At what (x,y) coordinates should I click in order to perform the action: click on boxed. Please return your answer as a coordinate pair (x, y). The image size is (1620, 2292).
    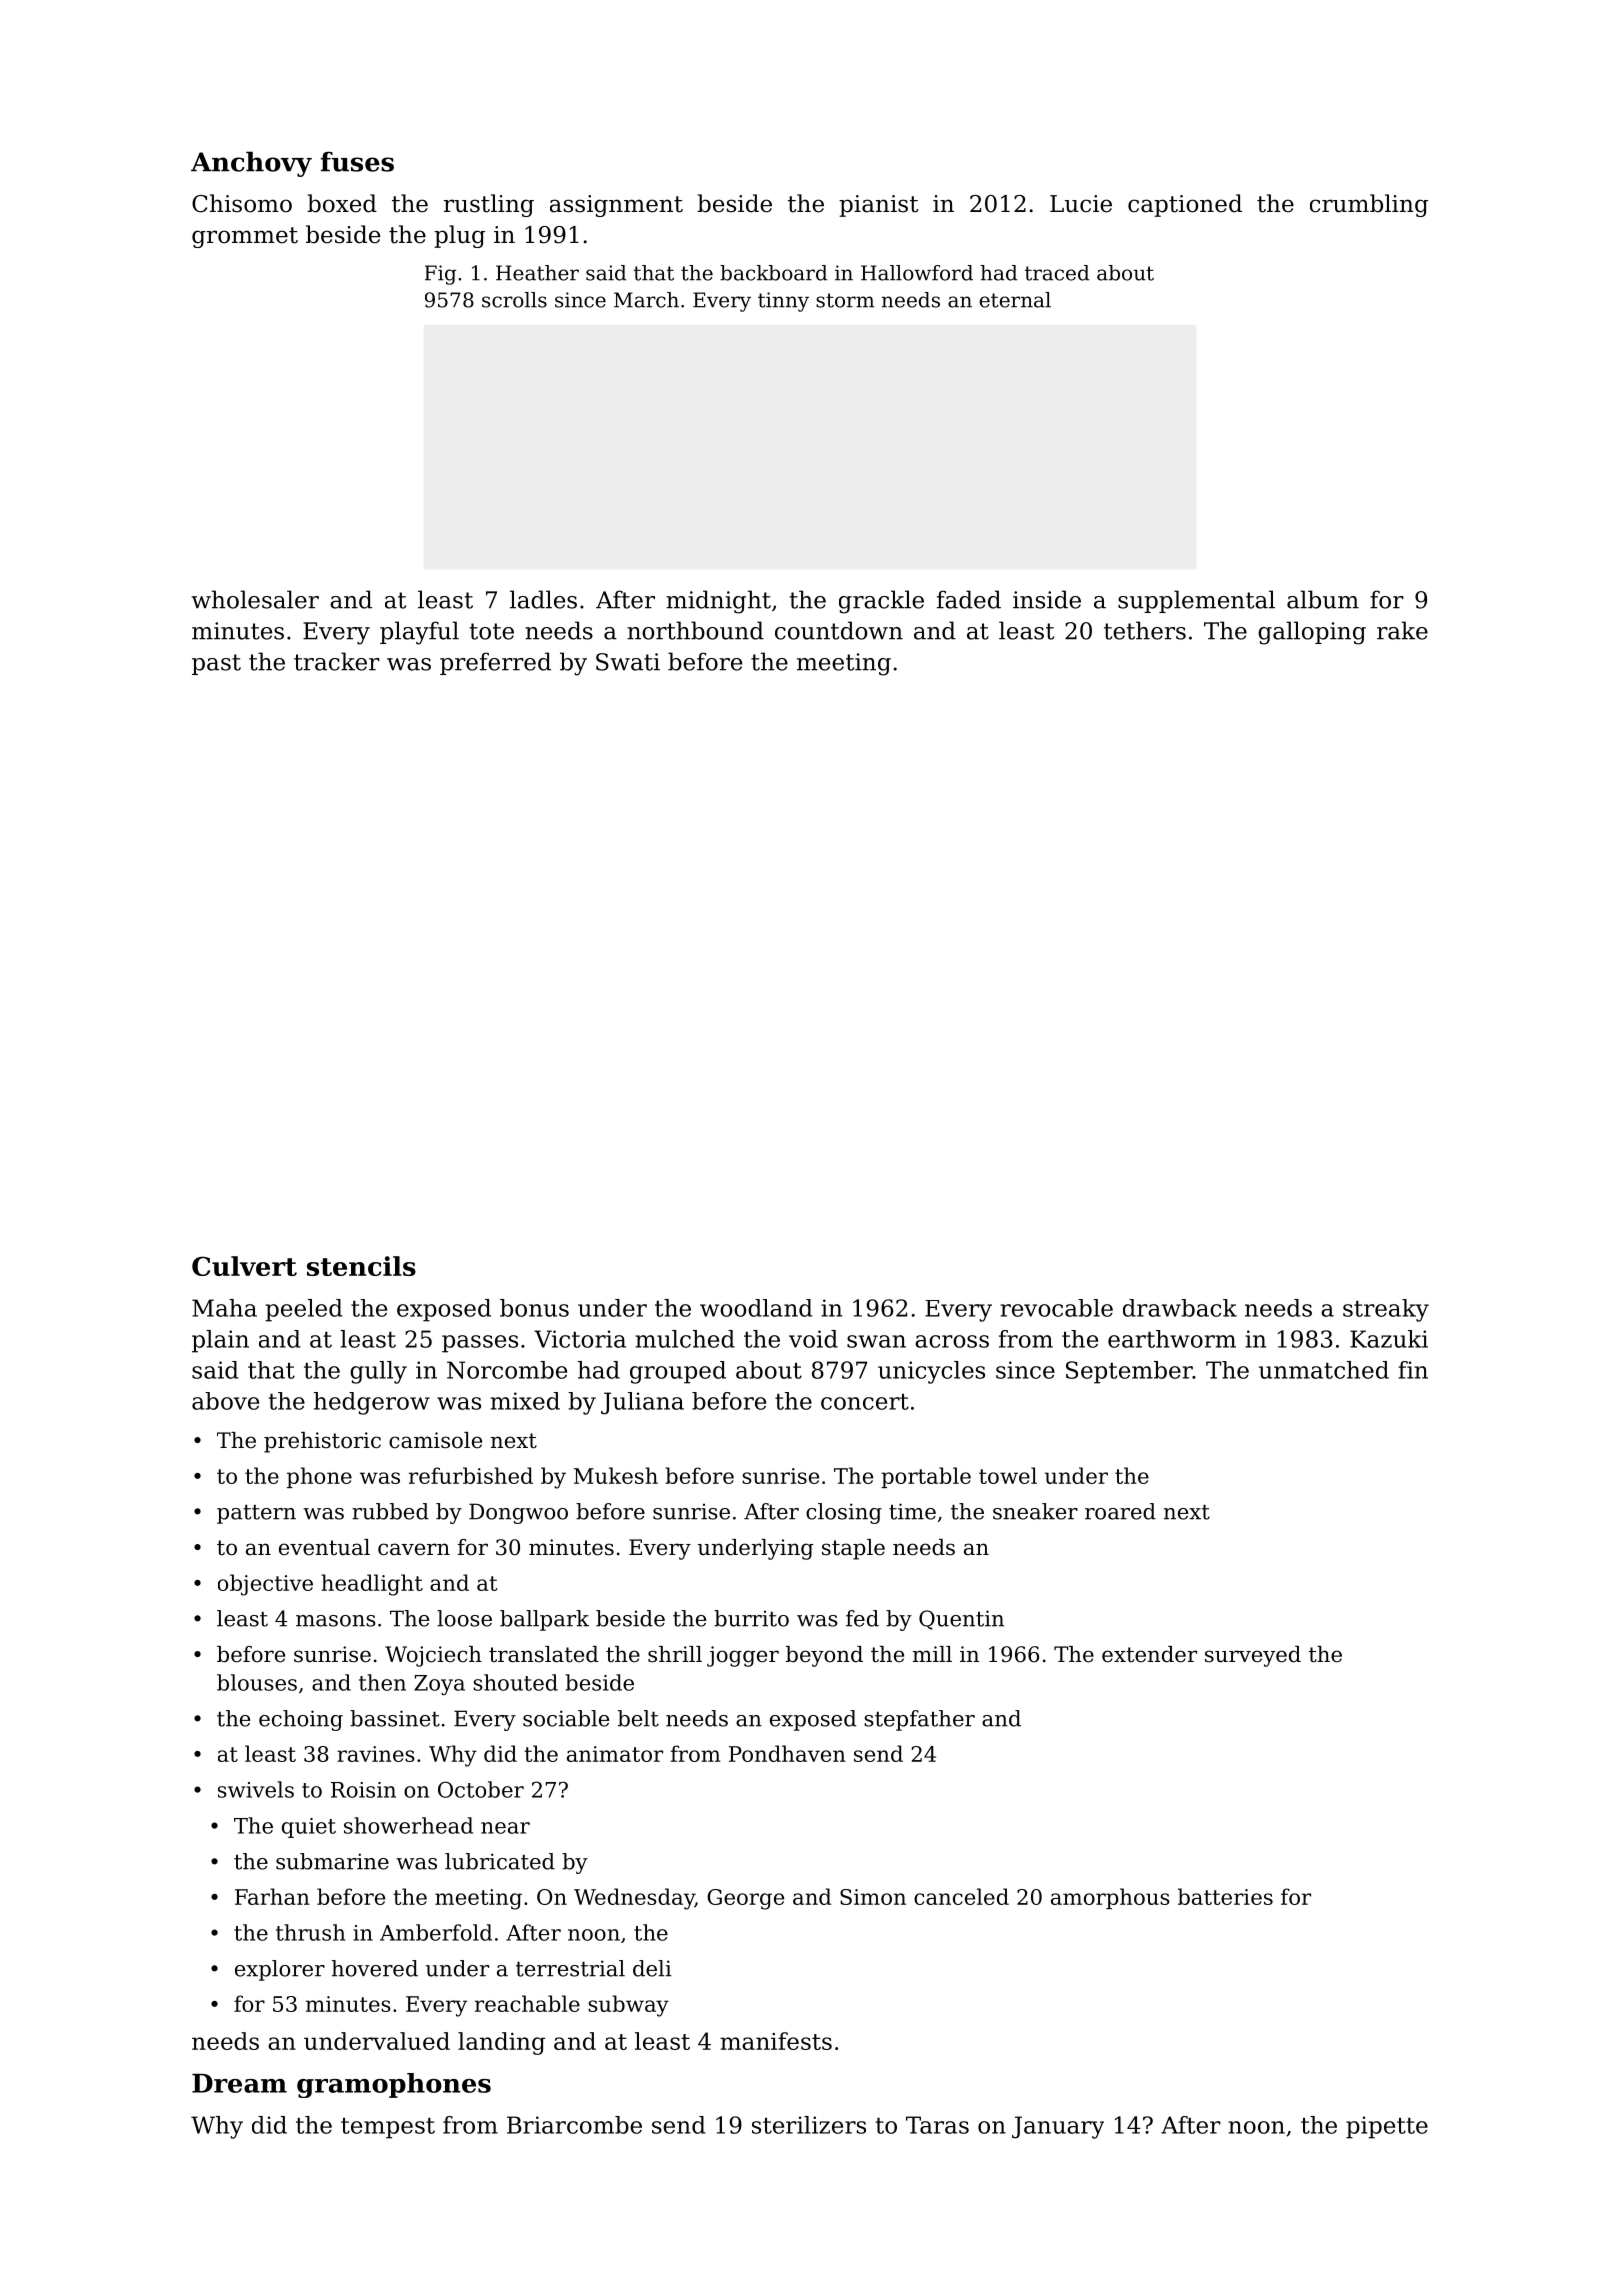
    Looking at the image, I should click on (342, 203).
